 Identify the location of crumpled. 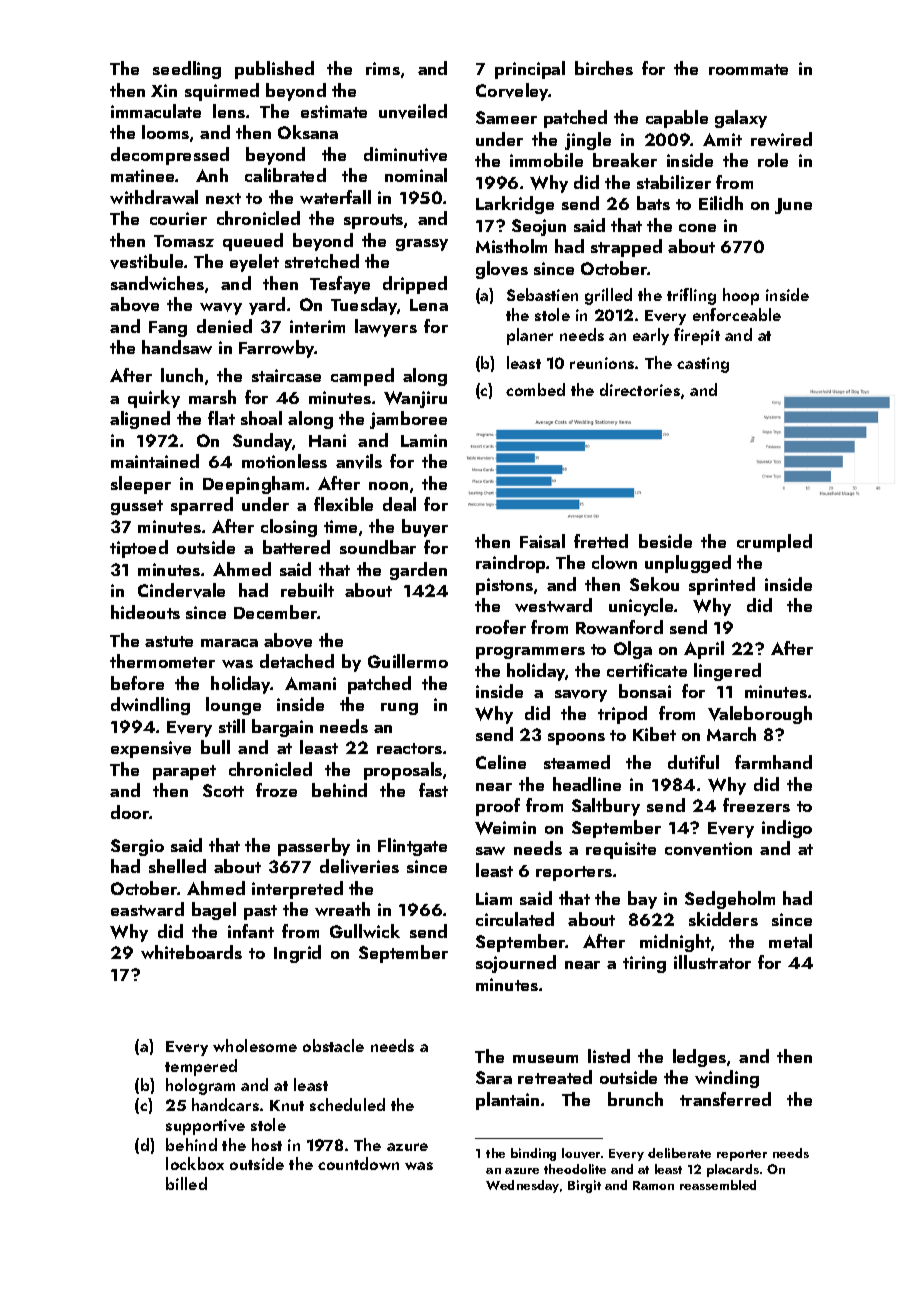
(774, 543).
